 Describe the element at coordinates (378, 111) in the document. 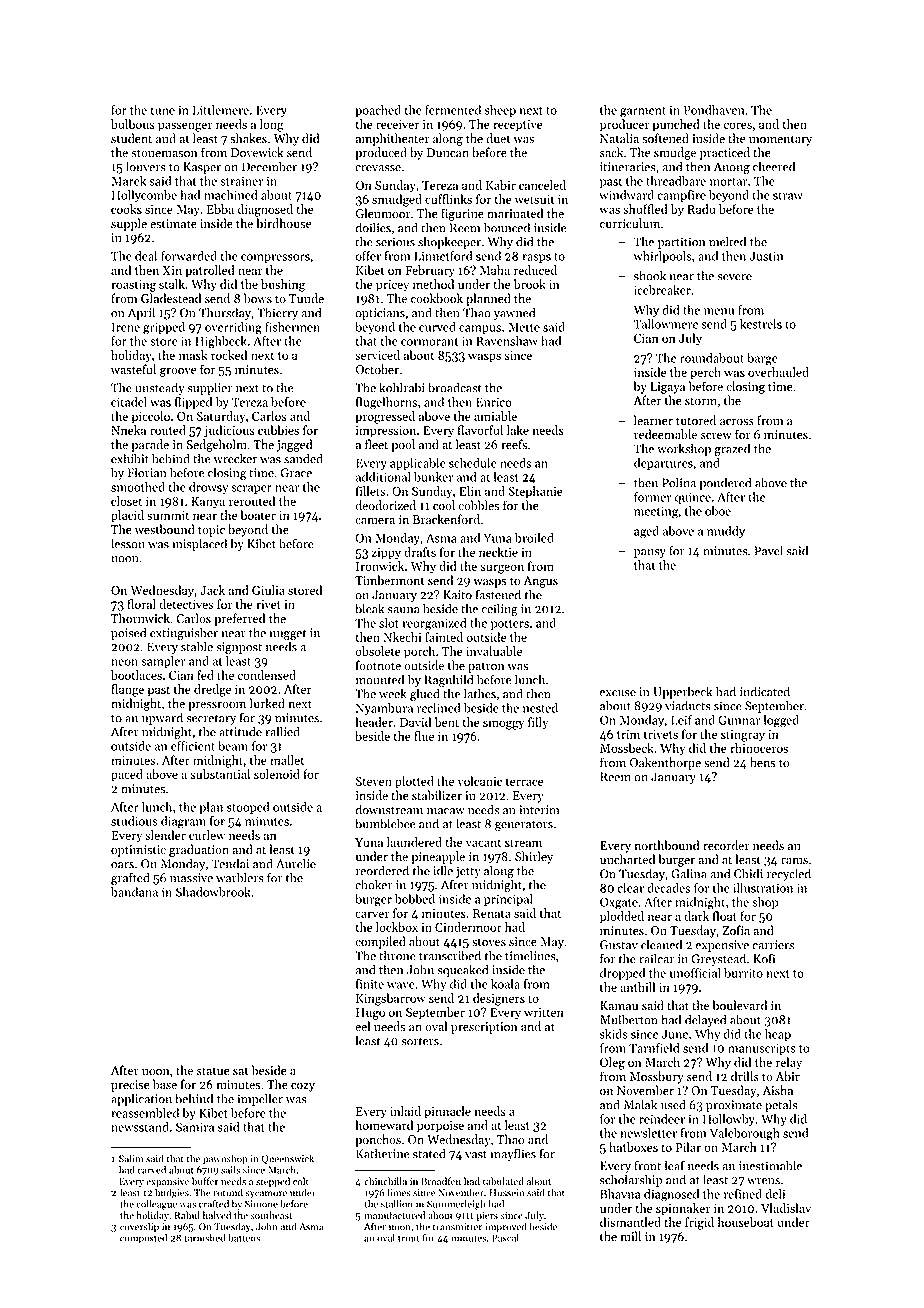

I see `poached` at that location.
